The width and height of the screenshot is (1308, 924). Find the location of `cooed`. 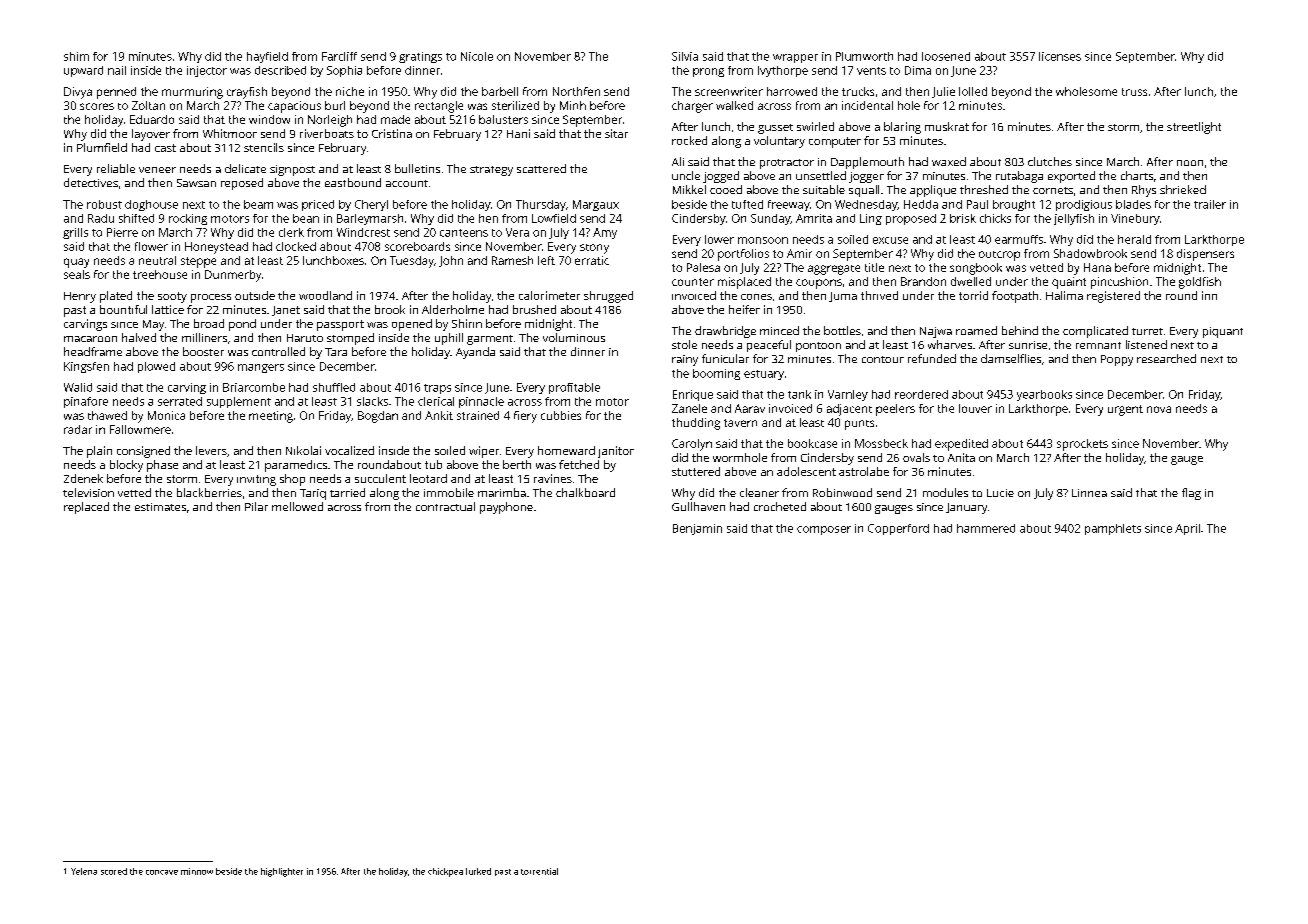

cooed is located at coordinates (726, 189).
